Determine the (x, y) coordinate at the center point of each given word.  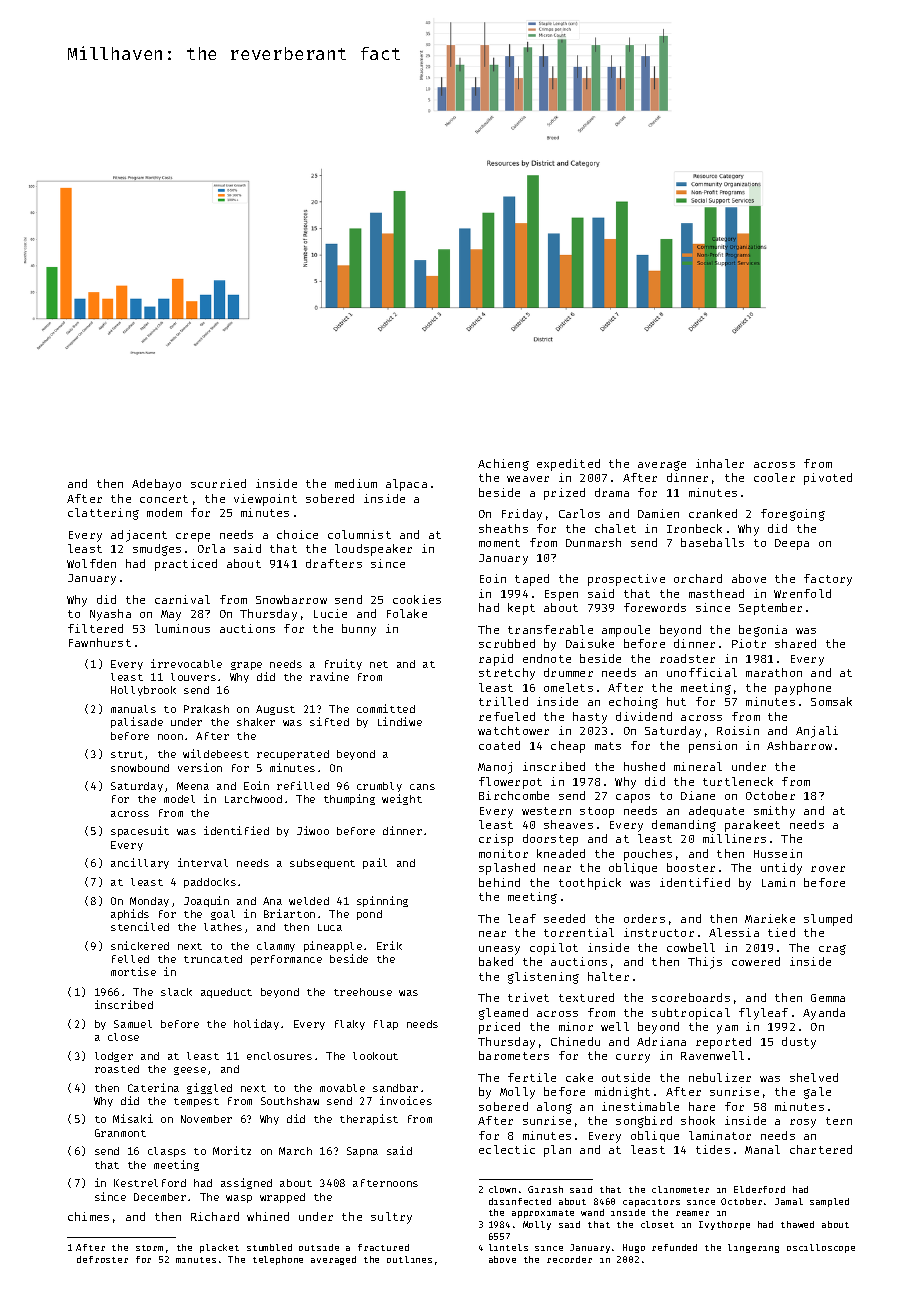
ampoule (626, 631)
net (379, 664)
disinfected (520, 1201)
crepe (193, 537)
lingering (753, 1248)
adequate (716, 811)
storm (149, 1248)
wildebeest (216, 753)
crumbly (379, 787)
